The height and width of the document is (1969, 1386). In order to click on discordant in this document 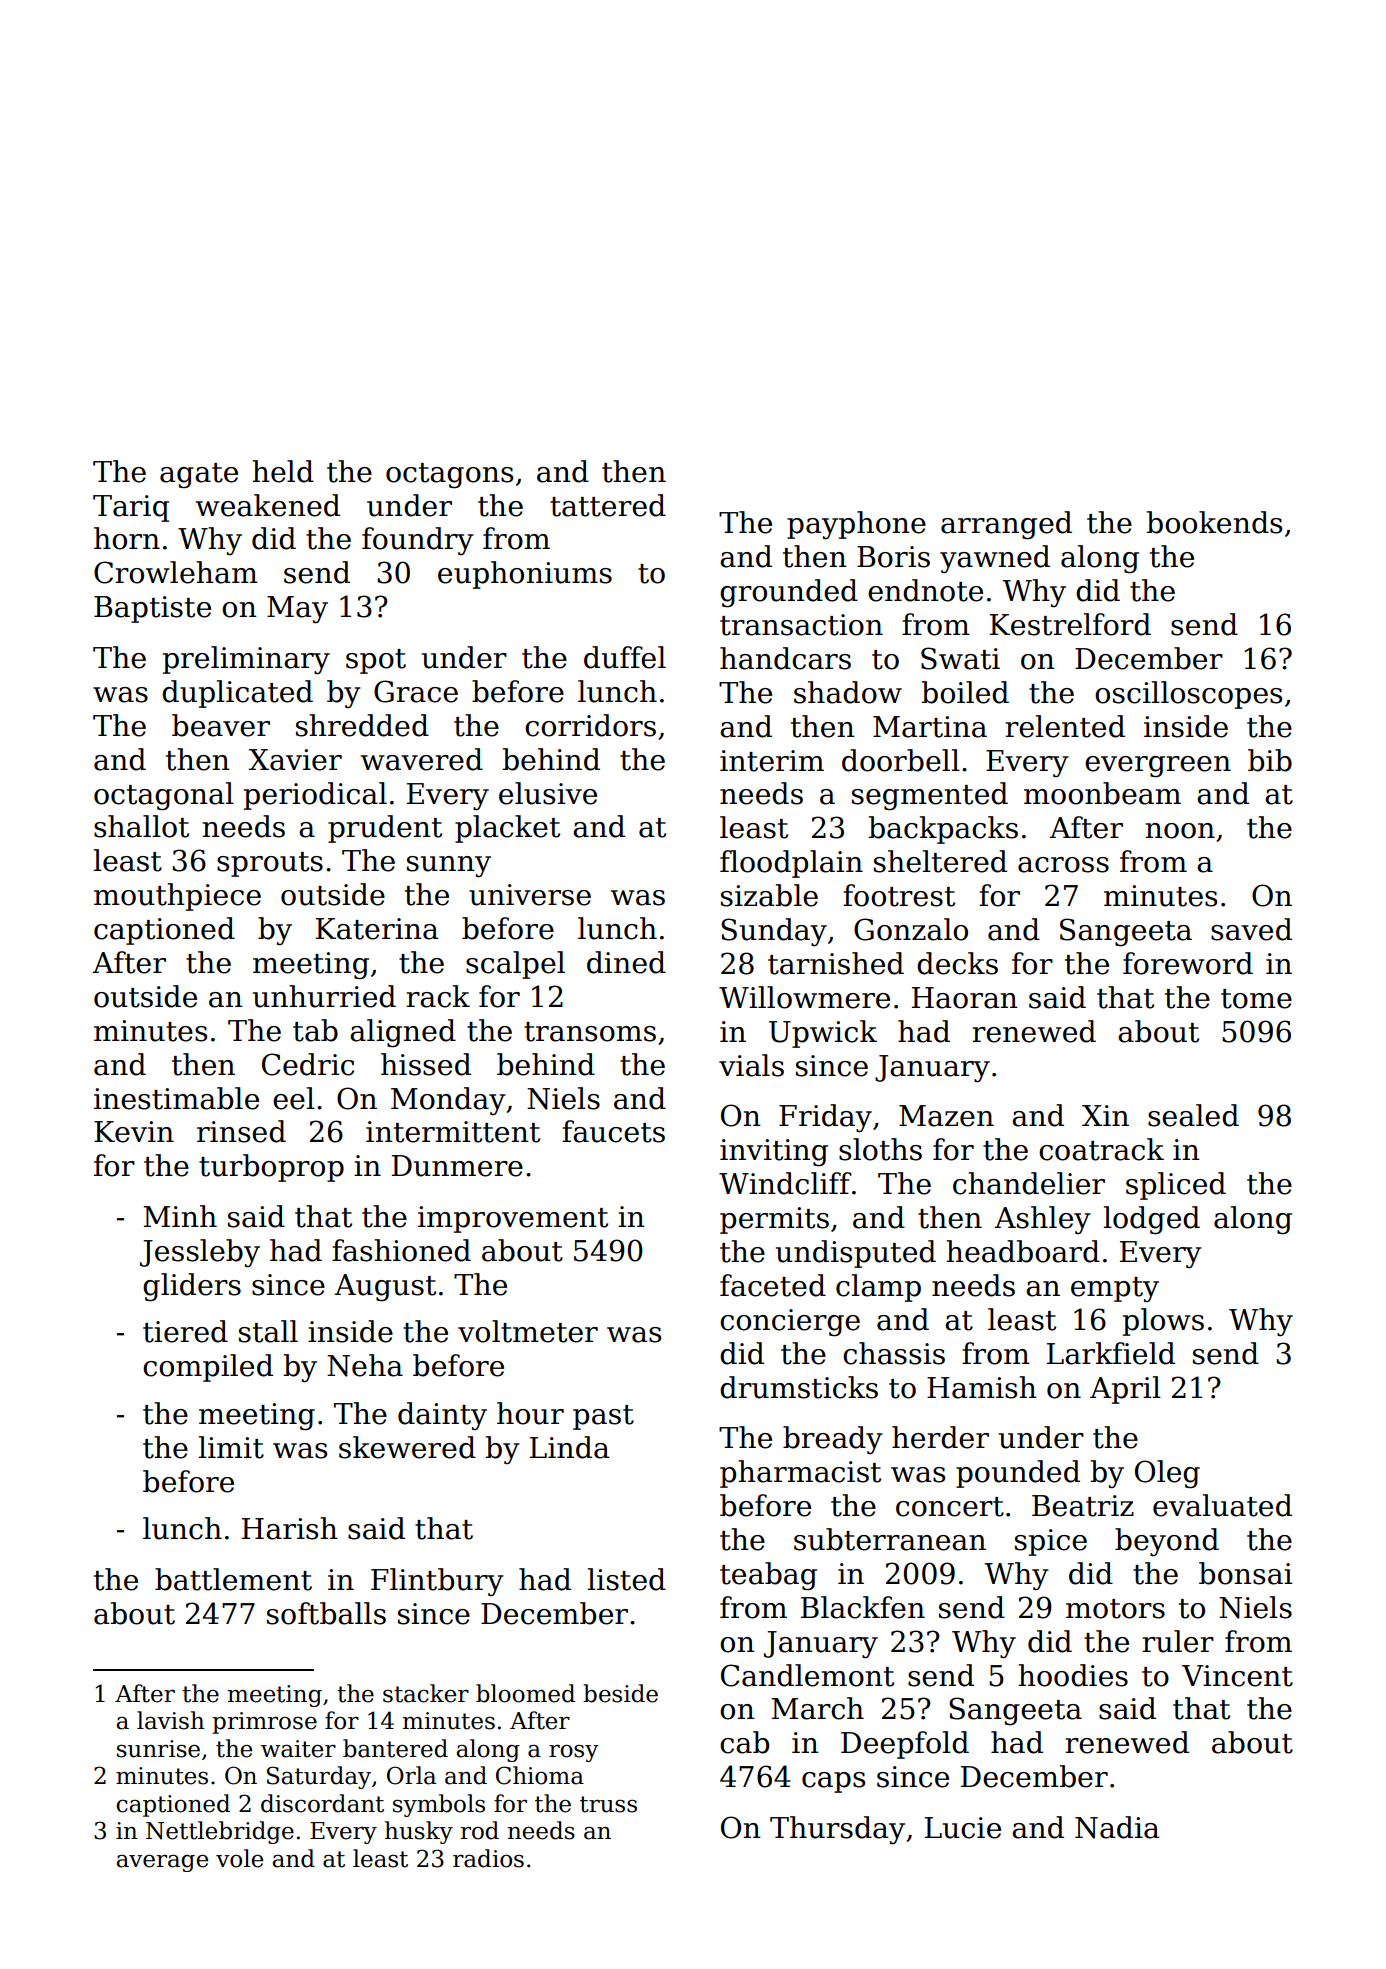, I will do `click(322, 1803)`.
